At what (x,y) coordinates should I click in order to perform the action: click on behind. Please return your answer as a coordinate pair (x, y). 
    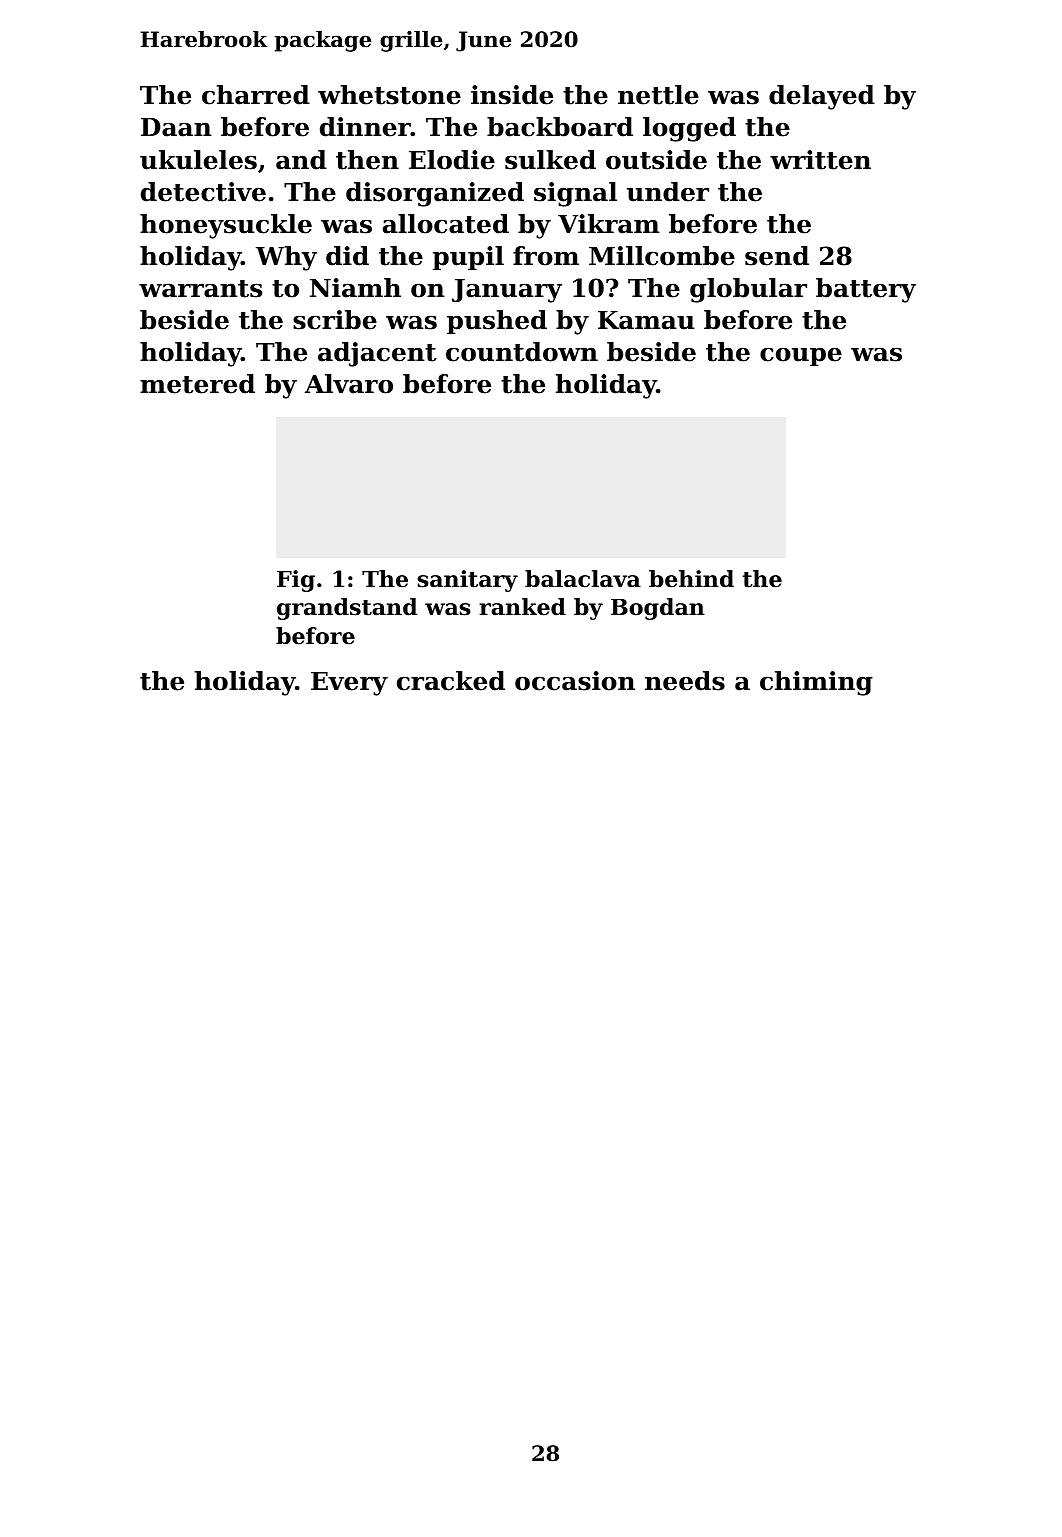
    Looking at the image, I should click on (691, 579).
